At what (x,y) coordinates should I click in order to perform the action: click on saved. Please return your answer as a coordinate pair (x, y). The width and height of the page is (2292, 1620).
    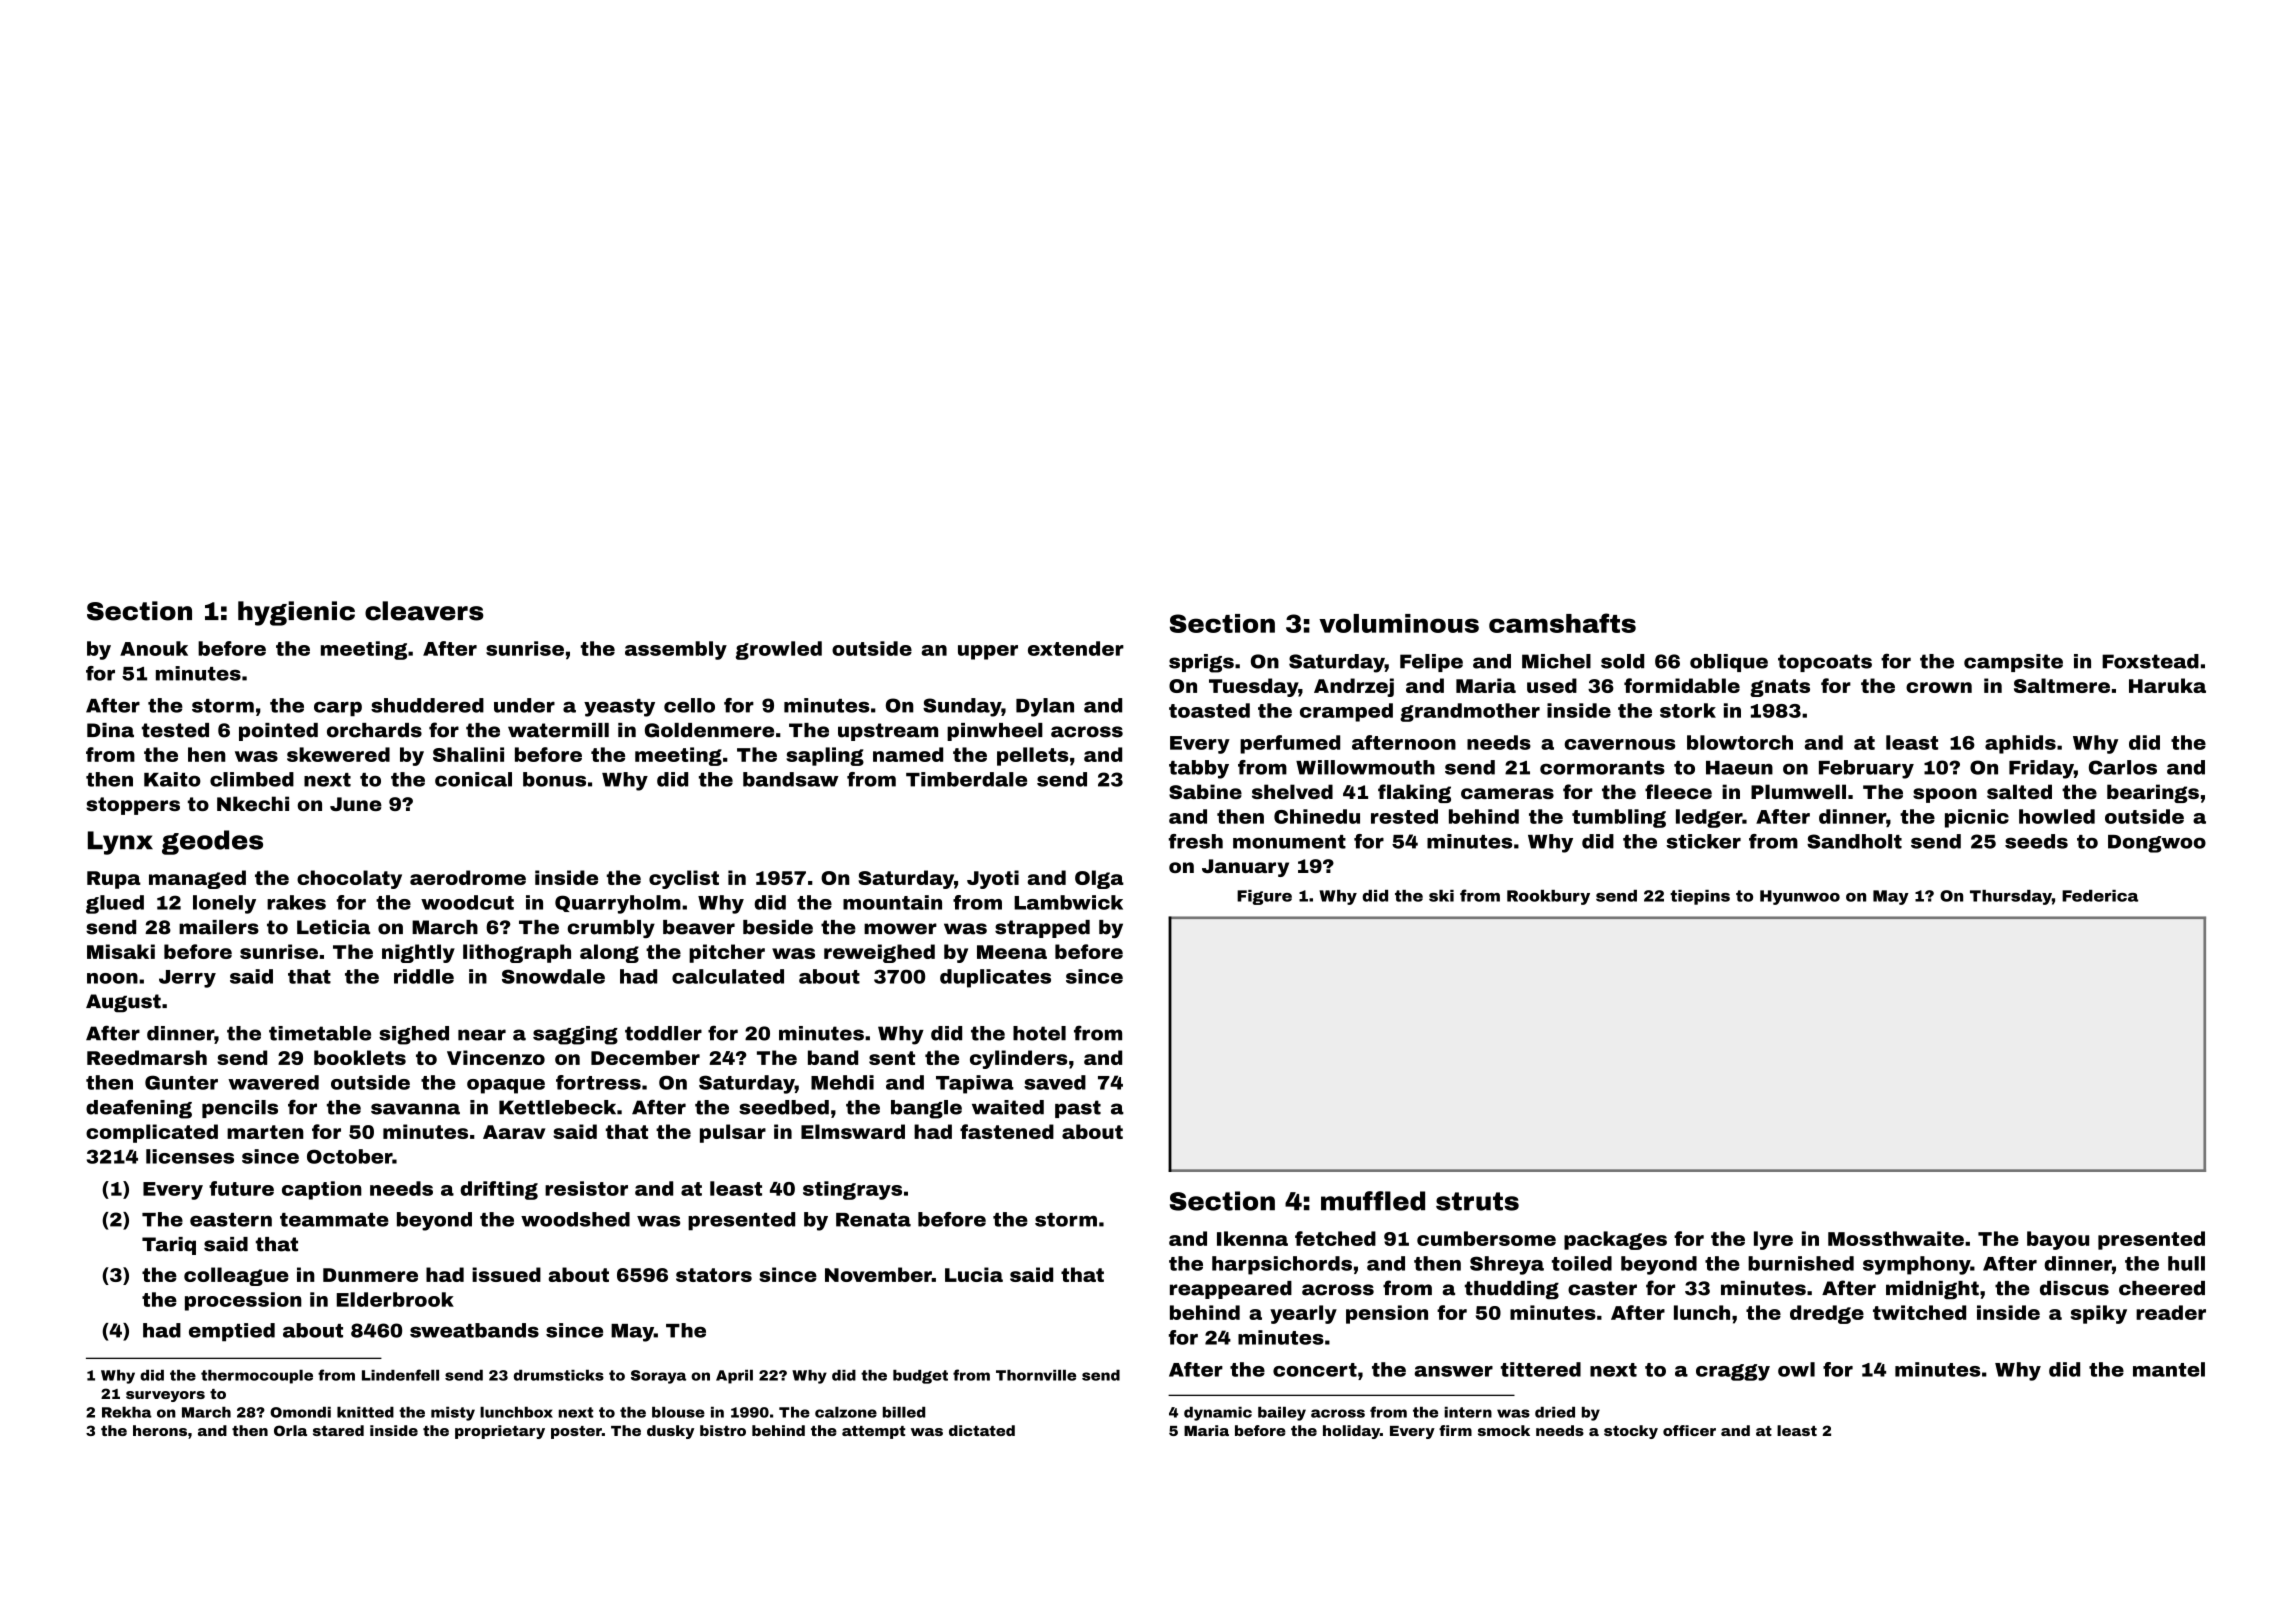
    Looking at the image, I should click on (1055, 1082).
